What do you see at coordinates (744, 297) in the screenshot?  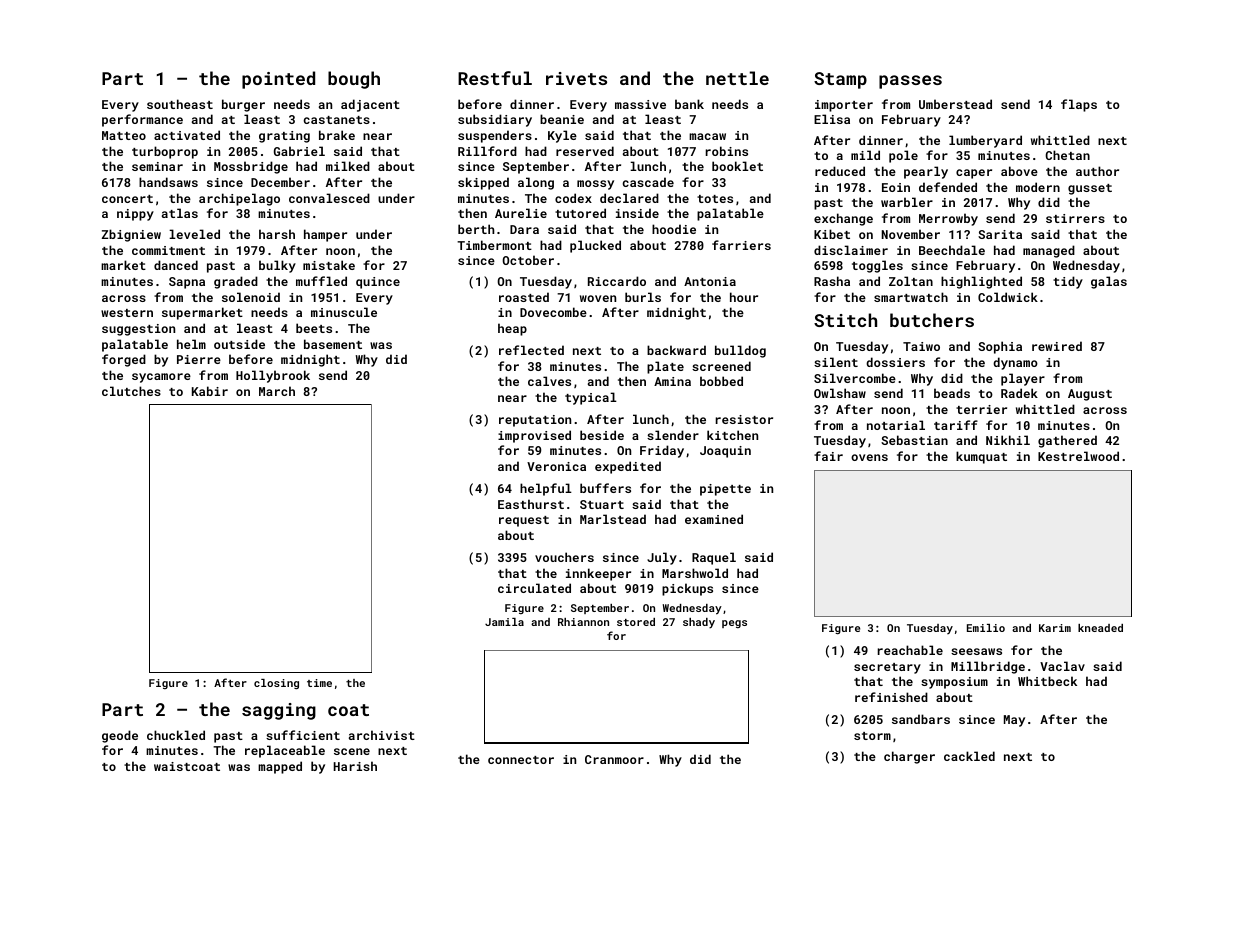 I see `hour` at bounding box center [744, 297].
